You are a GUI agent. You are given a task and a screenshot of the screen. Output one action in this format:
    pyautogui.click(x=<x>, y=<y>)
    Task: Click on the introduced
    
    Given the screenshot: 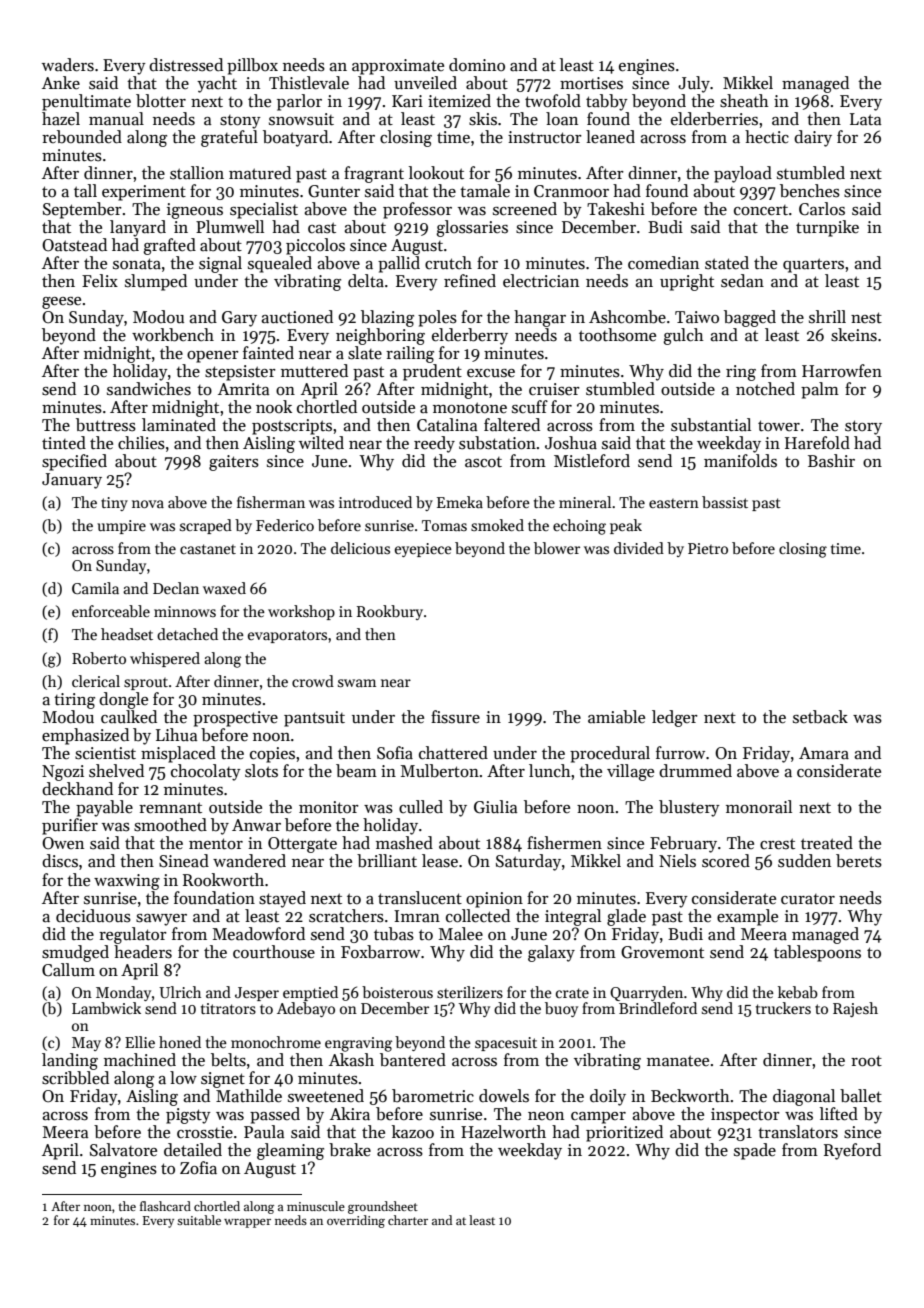 What is the action you would take?
    pyautogui.click(x=375, y=502)
